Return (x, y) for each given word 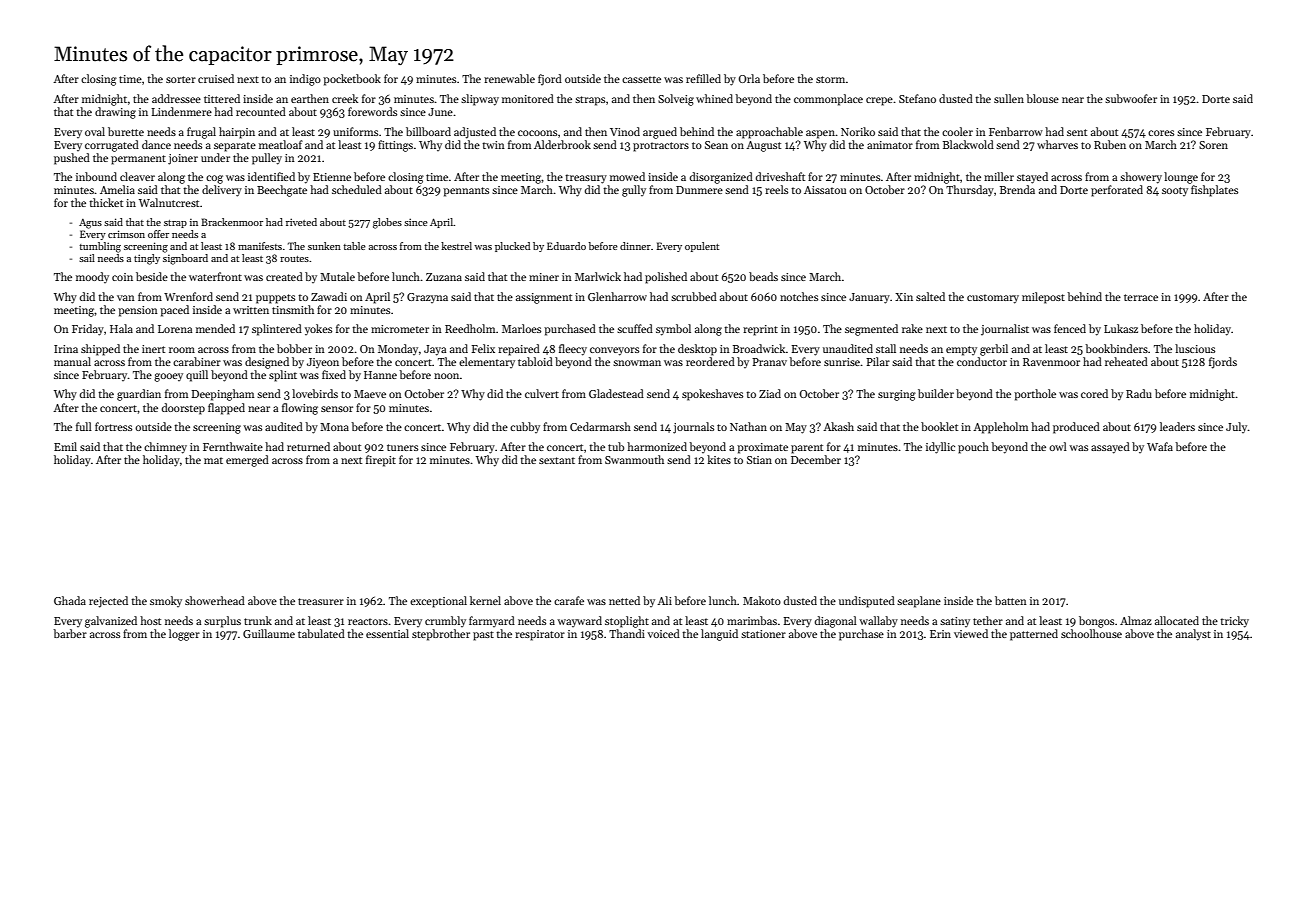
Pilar (878, 361)
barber (70, 633)
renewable (509, 78)
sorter (181, 79)
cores (1161, 133)
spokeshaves (712, 395)
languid (719, 635)
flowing (300, 409)
